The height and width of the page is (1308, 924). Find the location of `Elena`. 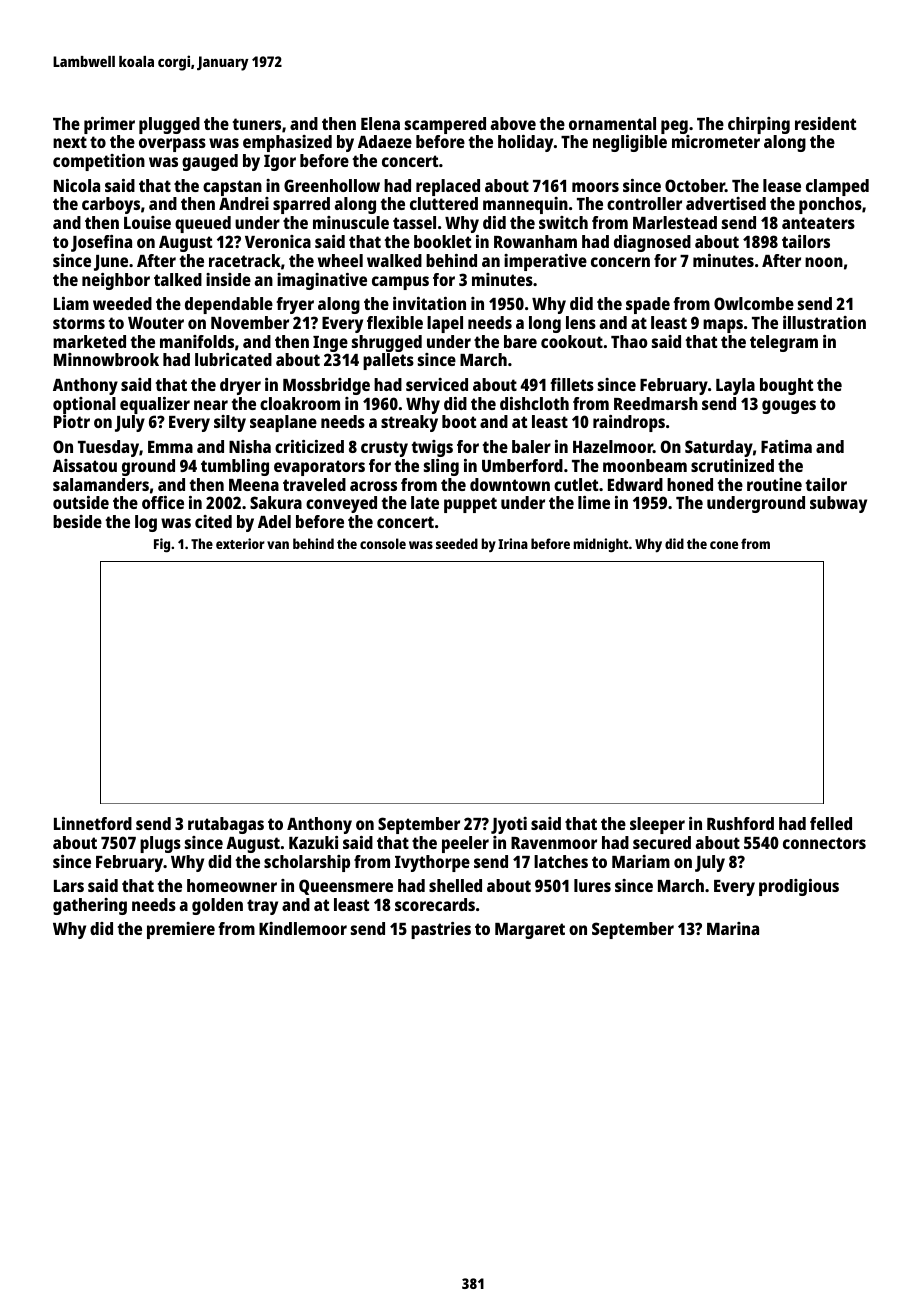

Elena is located at coordinates (380, 123).
